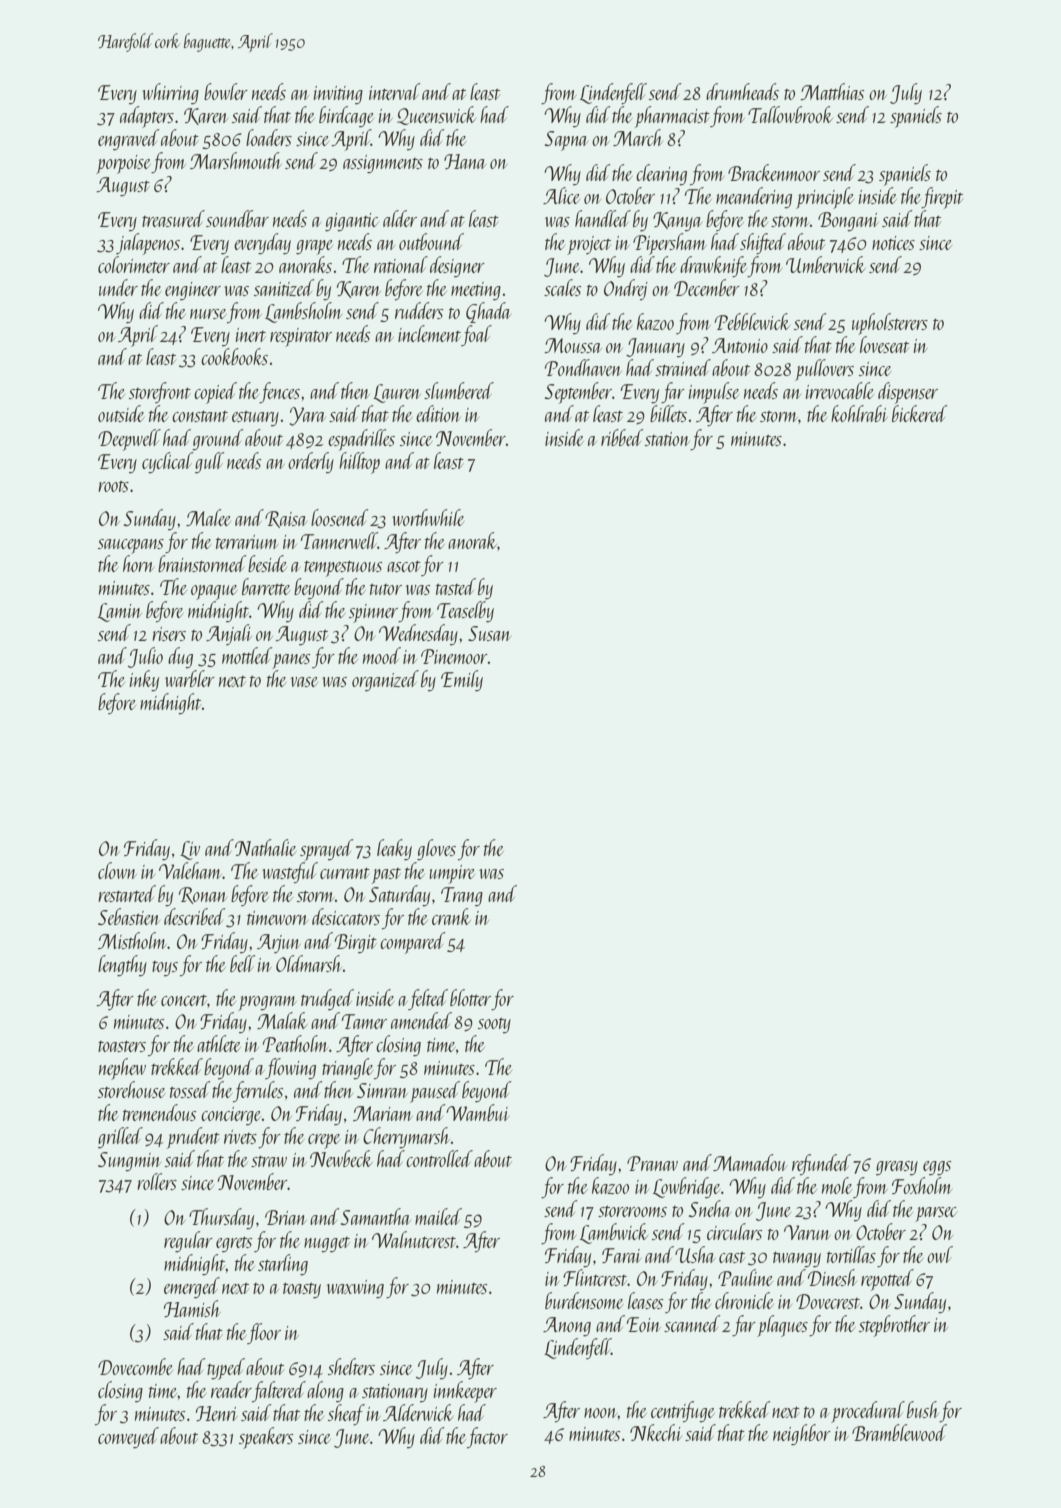  I want to click on principle, so click(824, 198).
